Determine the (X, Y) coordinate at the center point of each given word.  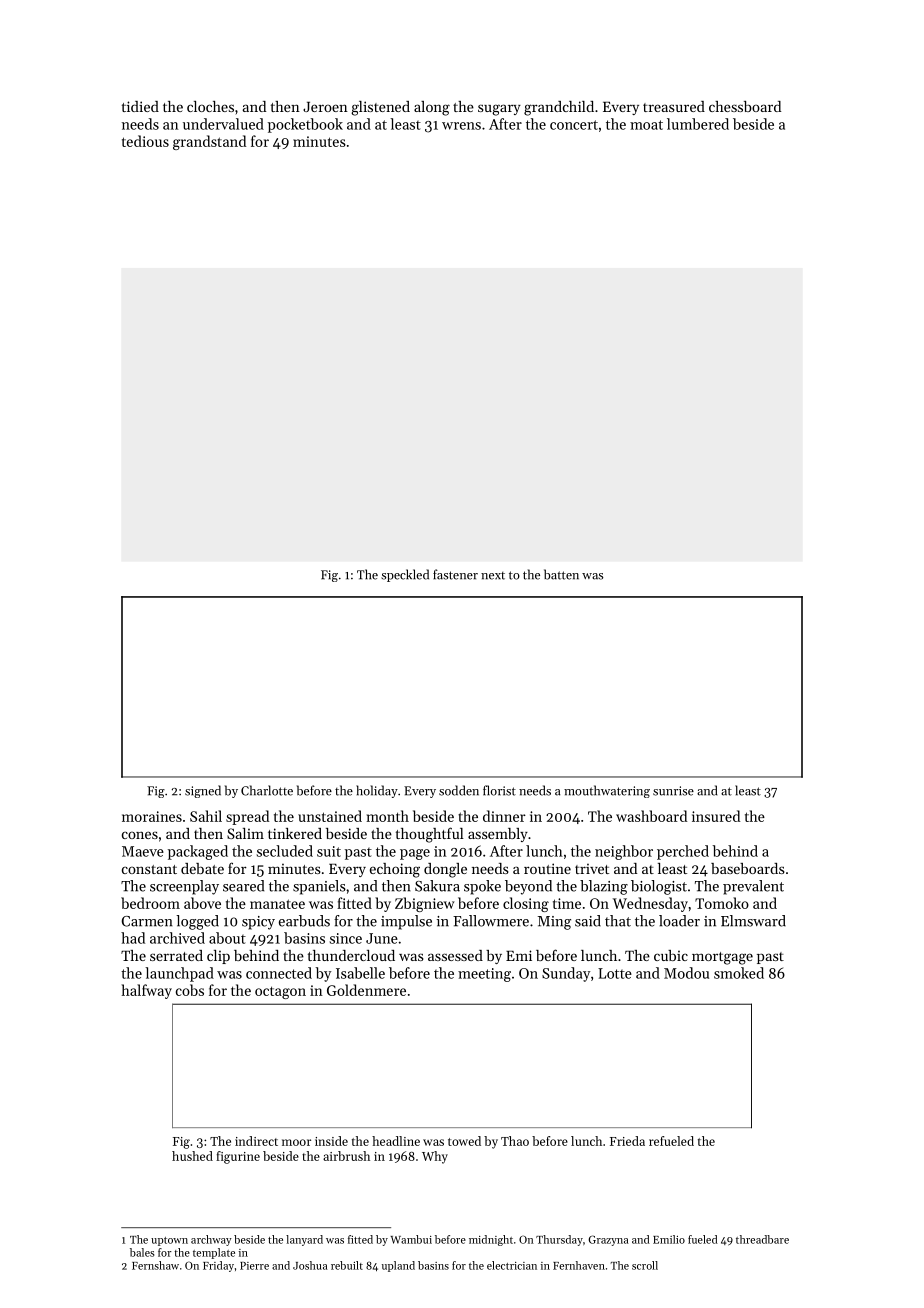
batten (561, 574)
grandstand (209, 142)
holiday (377, 791)
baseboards (748, 868)
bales (142, 1252)
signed (203, 791)
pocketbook (305, 125)
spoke (482, 887)
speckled (405, 575)
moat (646, 125)
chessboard (745, 106)
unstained (330, 816)
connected (279, 973)
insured (716, 816)
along (432, 108)
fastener (455, 574)
